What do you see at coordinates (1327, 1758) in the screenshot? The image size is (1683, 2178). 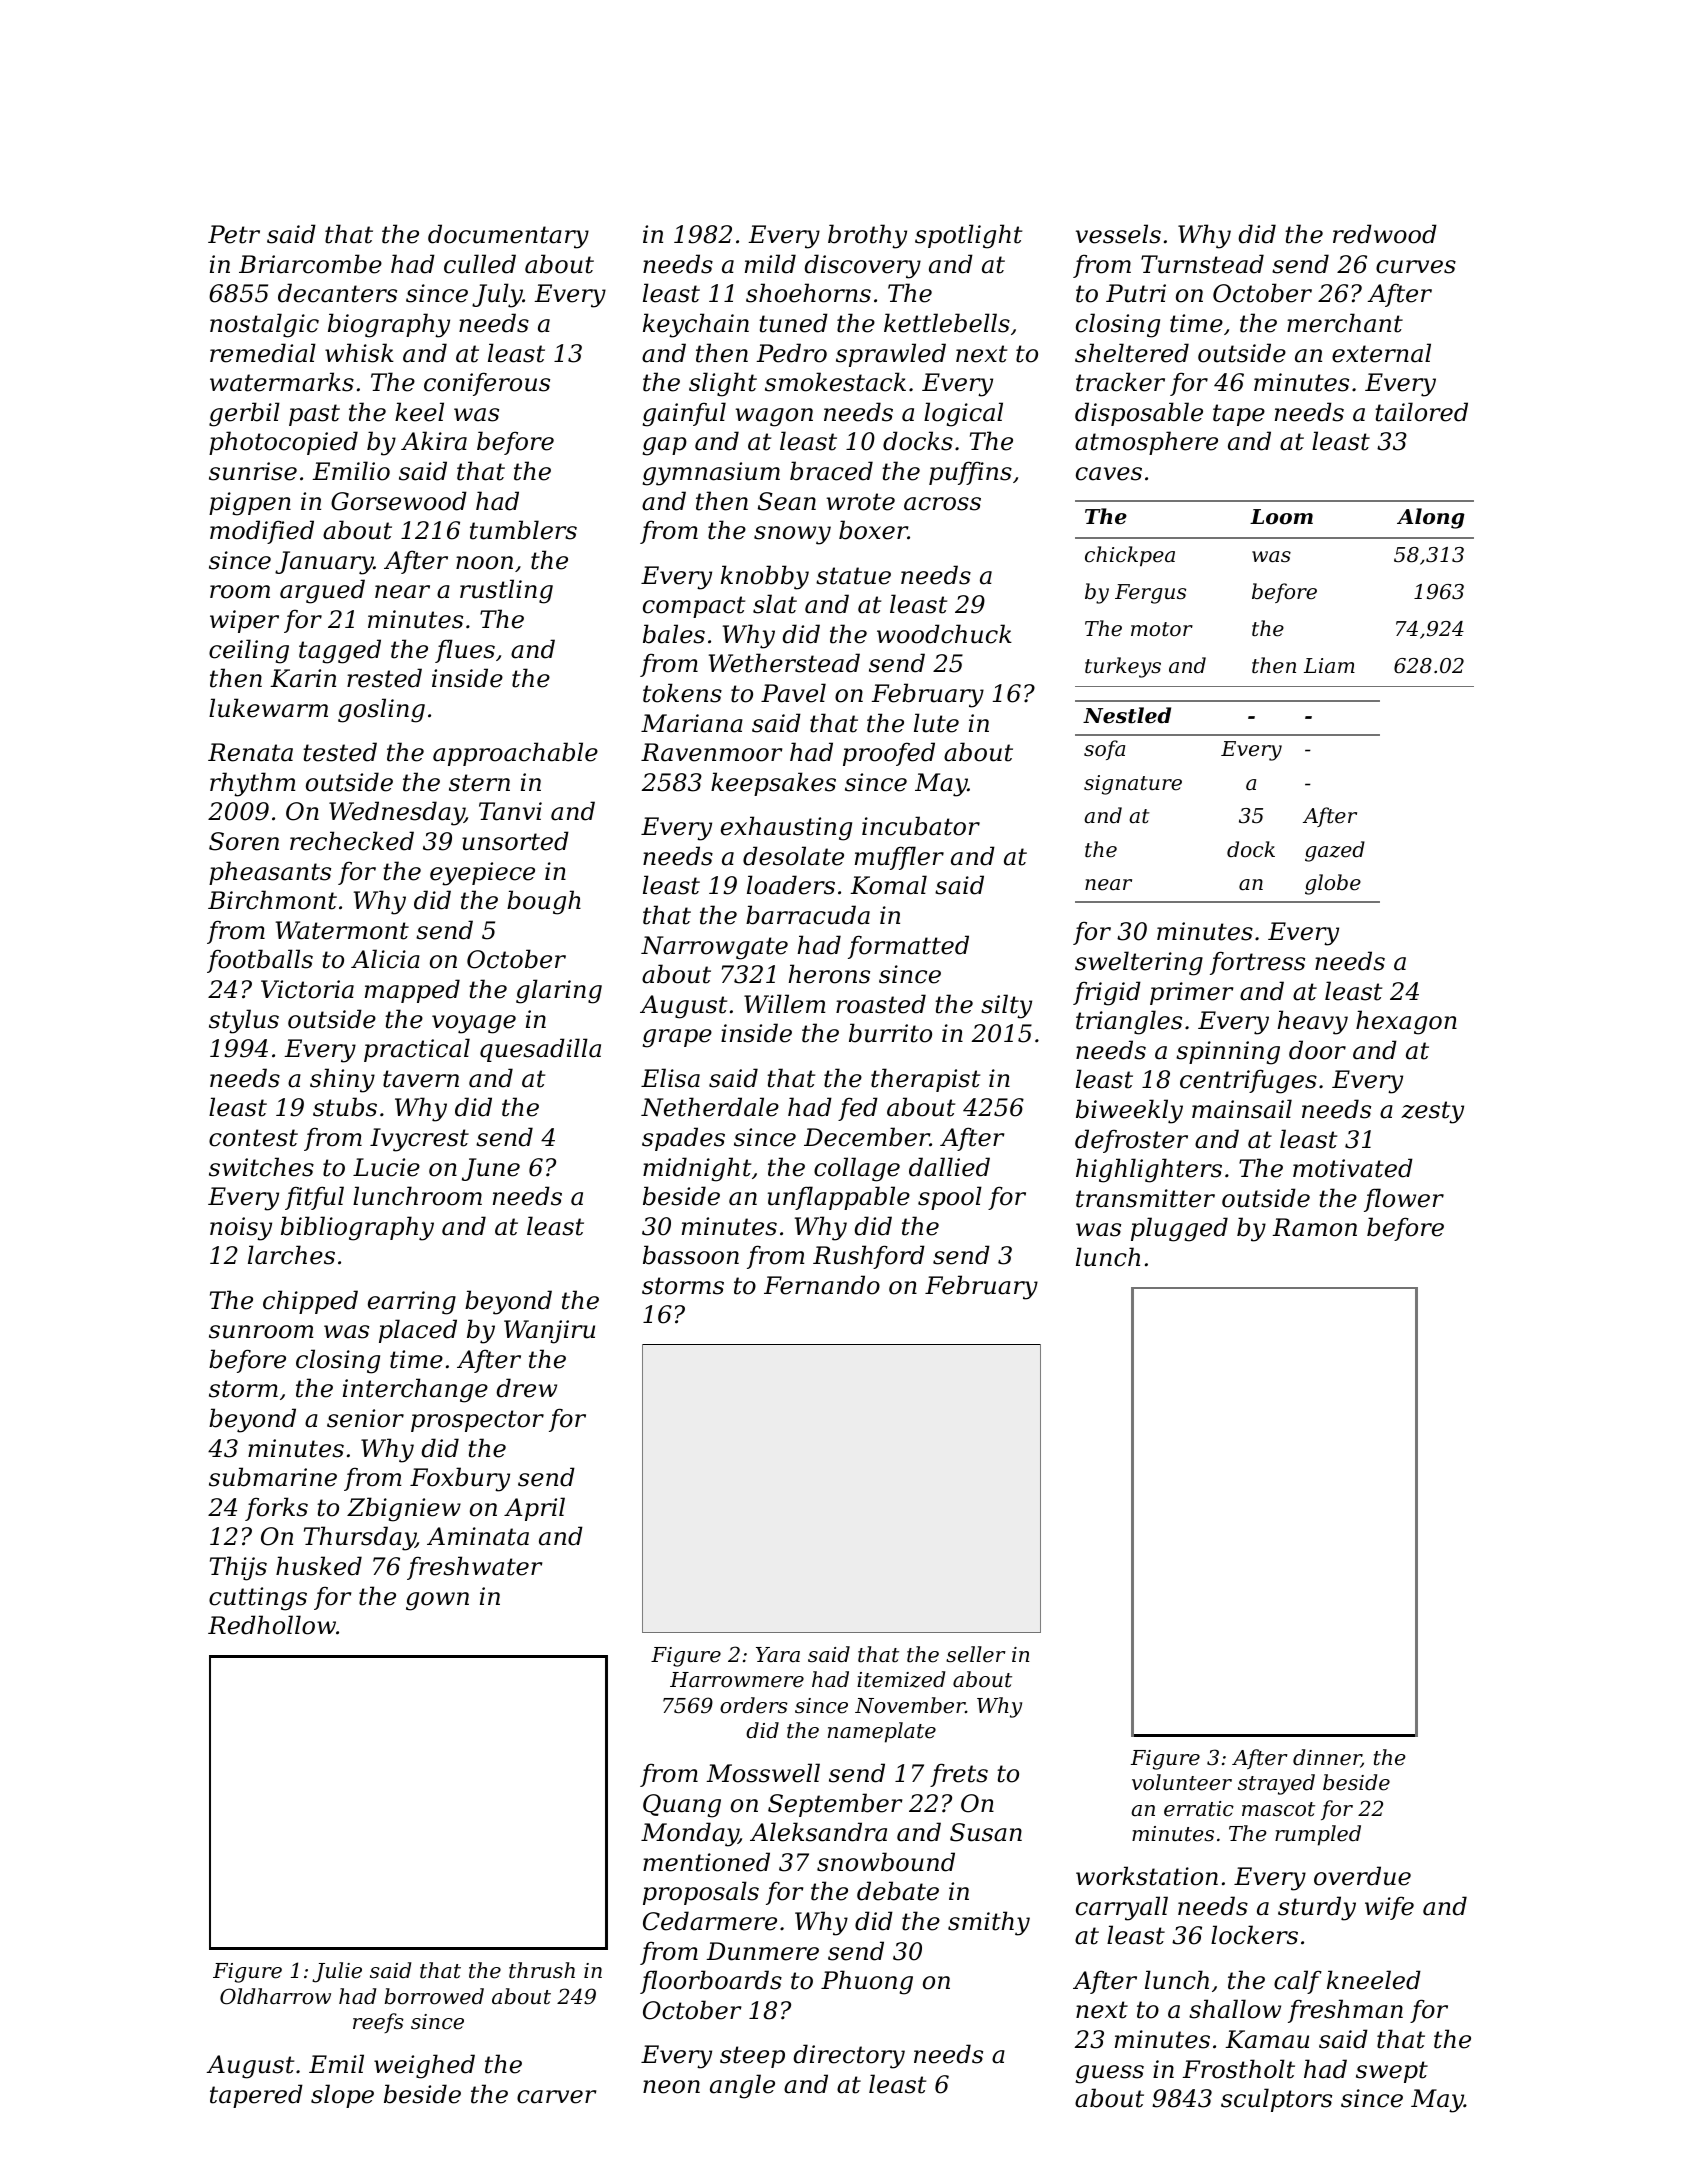 I see `dinner` at bounding box center [1327, 1758].
